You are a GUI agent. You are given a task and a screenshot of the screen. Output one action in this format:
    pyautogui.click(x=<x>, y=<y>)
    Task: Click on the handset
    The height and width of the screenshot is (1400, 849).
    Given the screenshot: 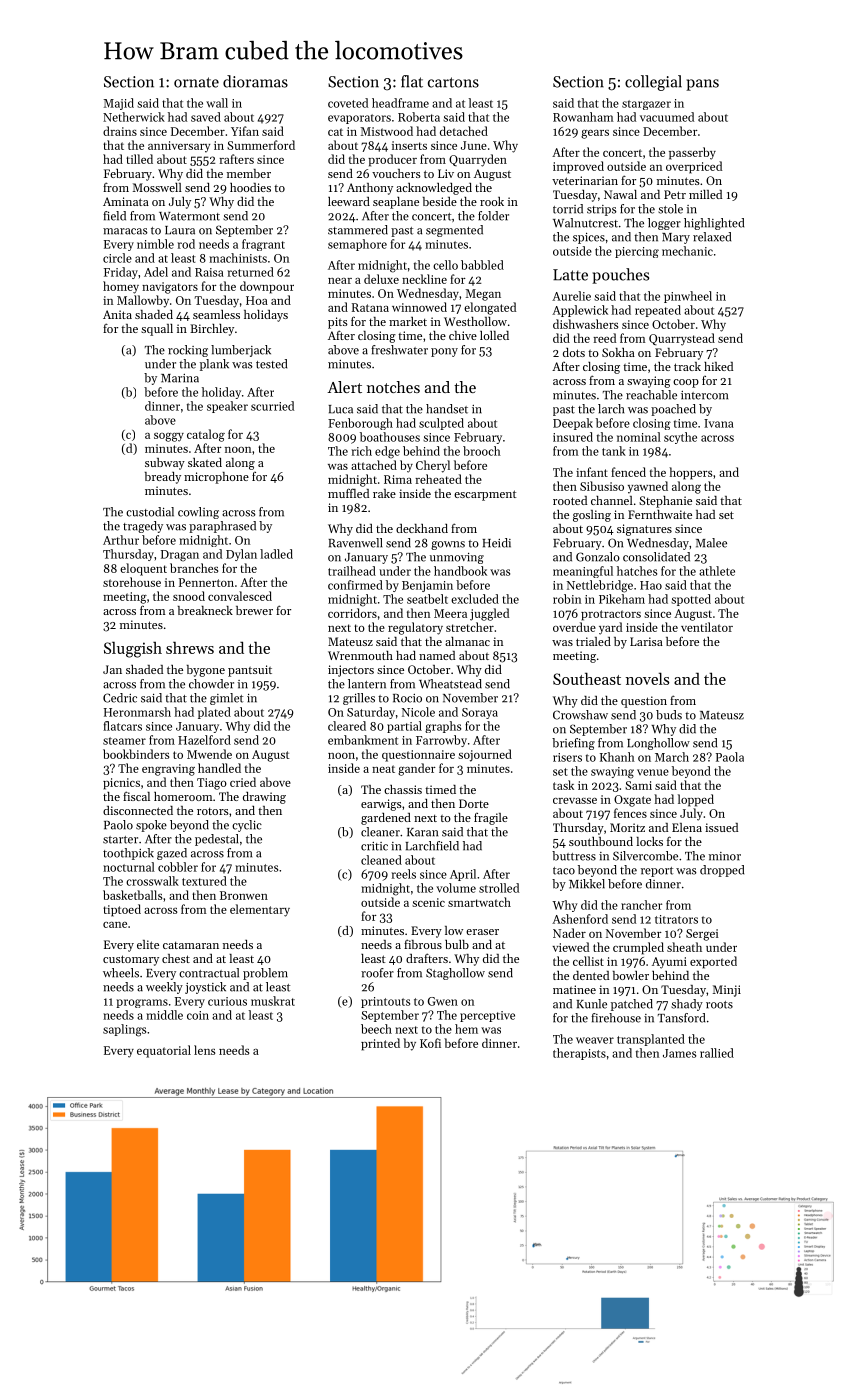 What is the action you would take?
    pyautogui.click(x=447, y=409)
